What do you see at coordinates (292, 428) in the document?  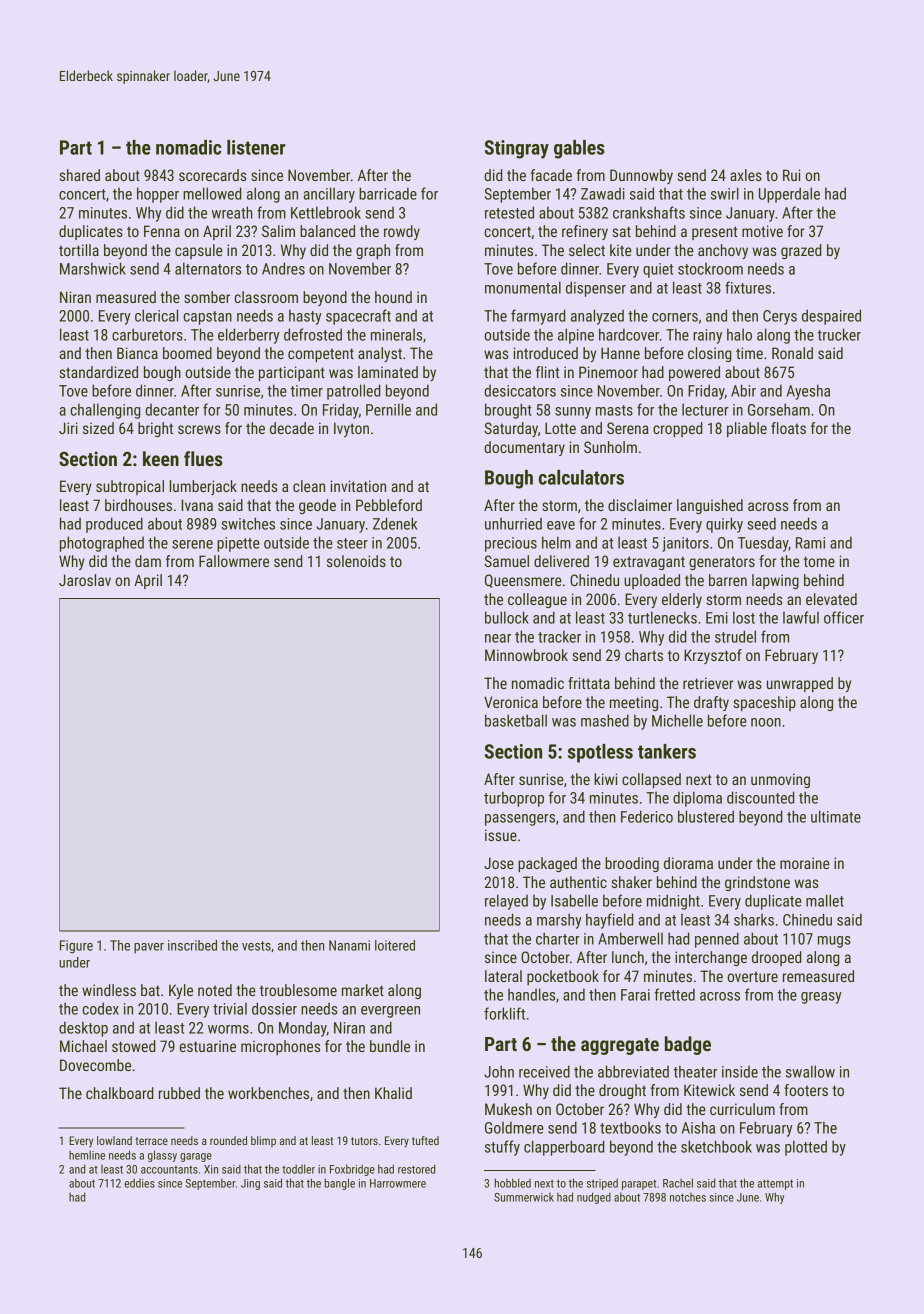 I see `decade` at bounding box center [292, 428].
